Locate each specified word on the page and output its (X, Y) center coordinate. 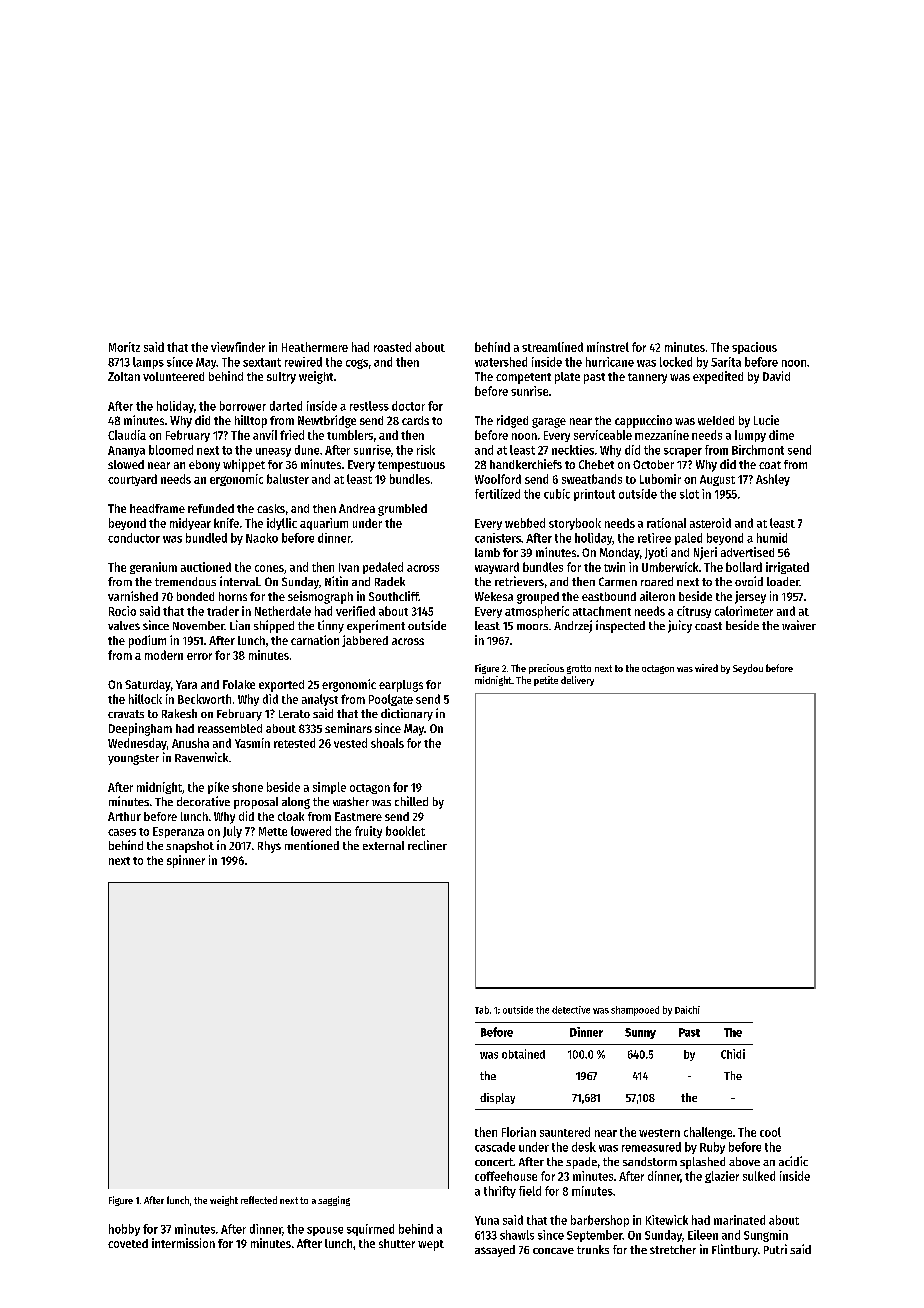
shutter (397, 1243)
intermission (183, 1243)
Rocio (122, 611)
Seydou (748, 669)
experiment (376, 626)
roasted (392, 347)
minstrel (608, 347)
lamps (148, 363)
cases (122, 832)
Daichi (687, 1010)
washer (351, 801)
